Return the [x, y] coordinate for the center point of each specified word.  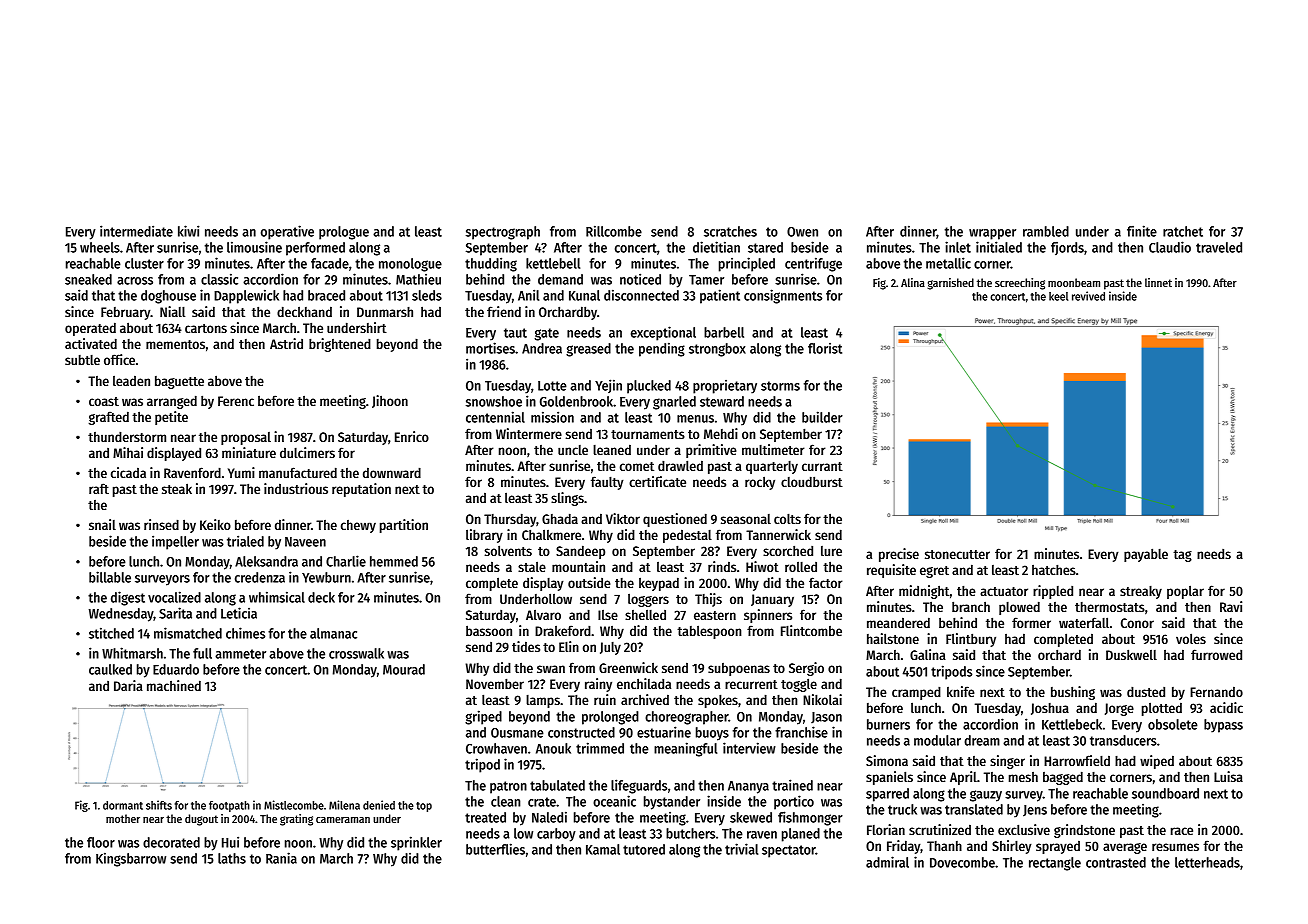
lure [831, 551]
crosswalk [356, 653]
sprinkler [416, 843]
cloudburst [812, 481]
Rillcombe [614, 231]
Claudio [1170, 247]
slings [567, 499]
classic [219, 279]
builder [822, 417]
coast [104, 401]
